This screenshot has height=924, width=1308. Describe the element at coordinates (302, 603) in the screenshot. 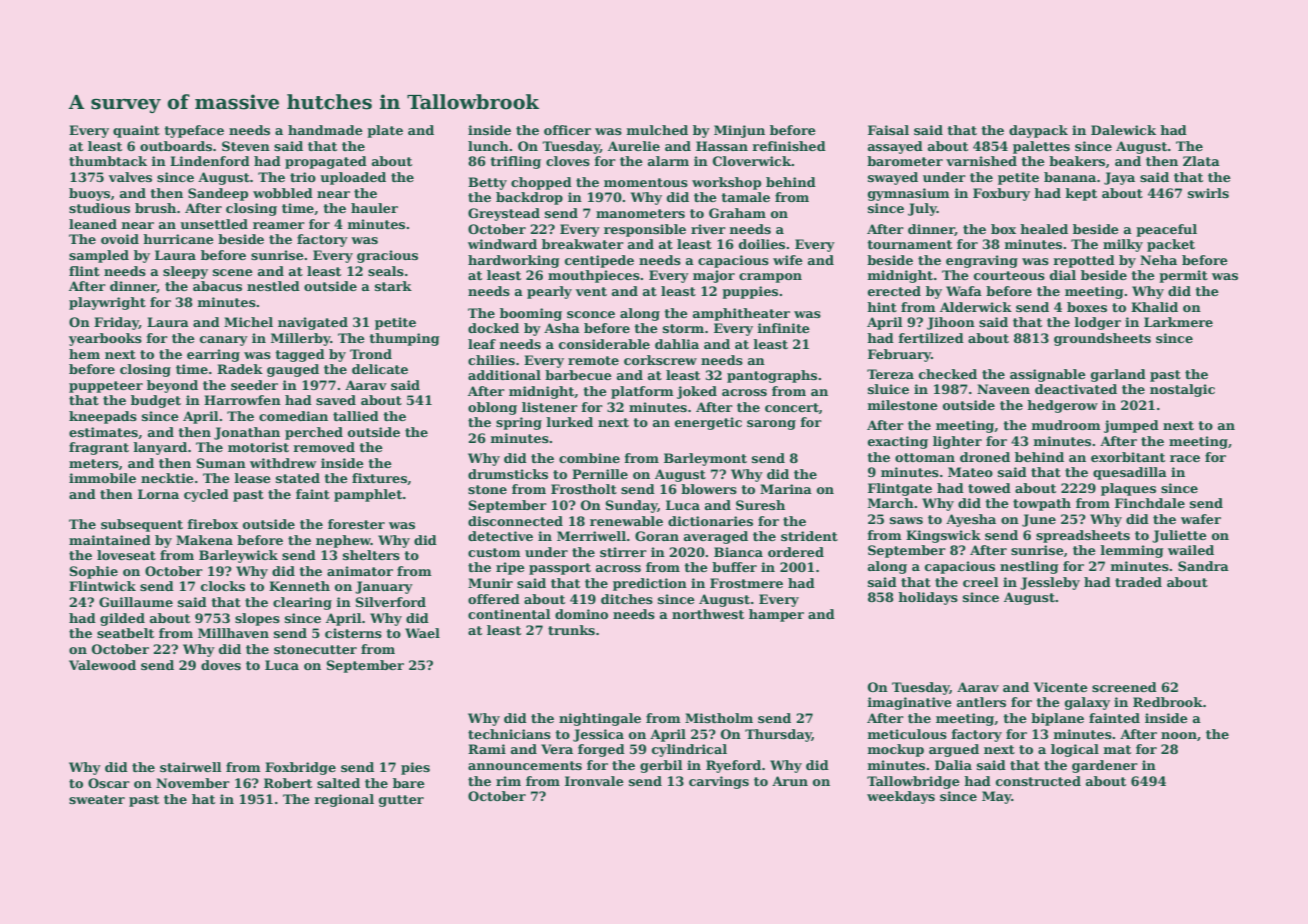

I see `clearing` at that location.
